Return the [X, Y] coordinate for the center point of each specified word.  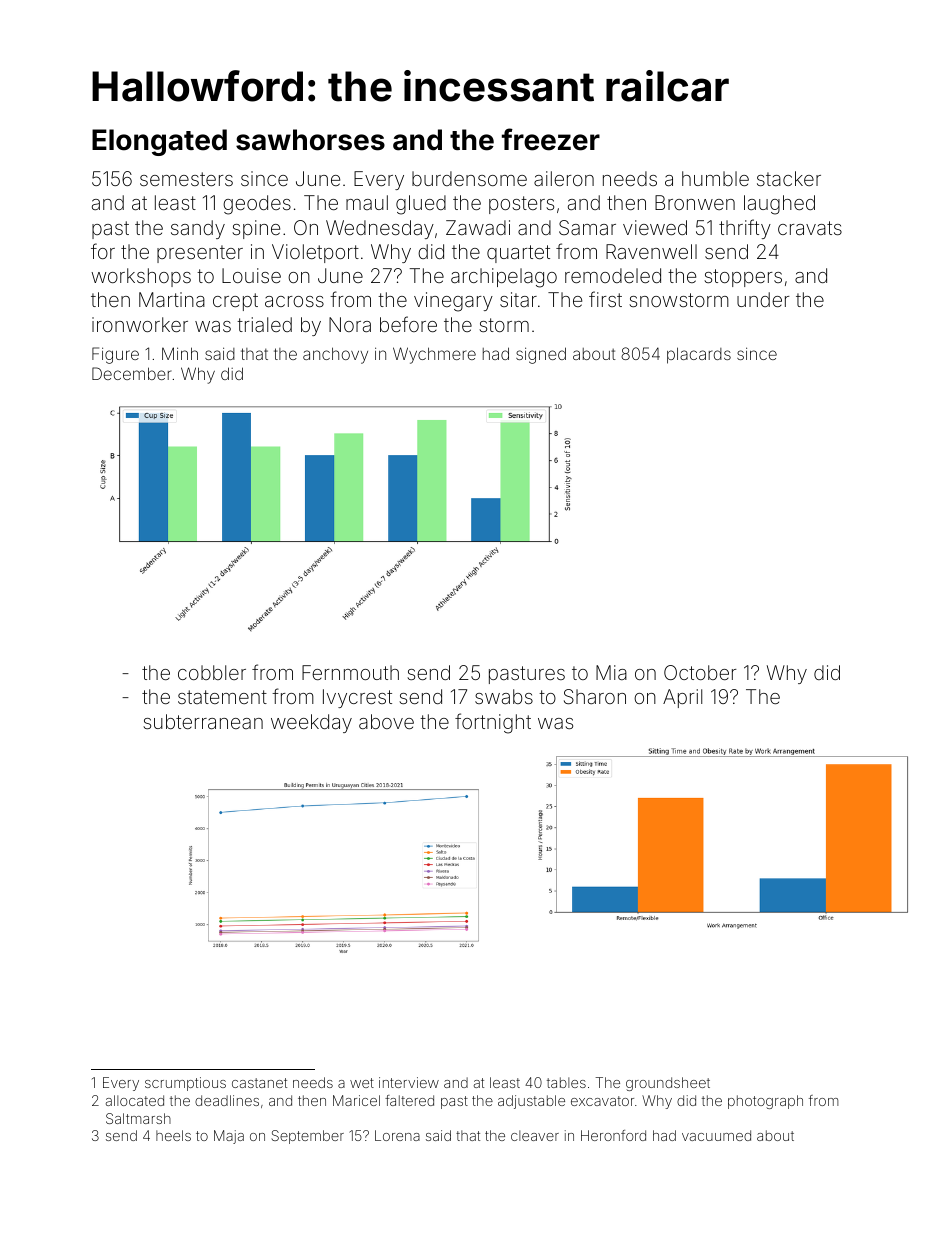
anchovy [335, 355]
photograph [765, 1102]
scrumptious [185, 1084]
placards [699, 355]
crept [235, 302]
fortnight [493, 723]
